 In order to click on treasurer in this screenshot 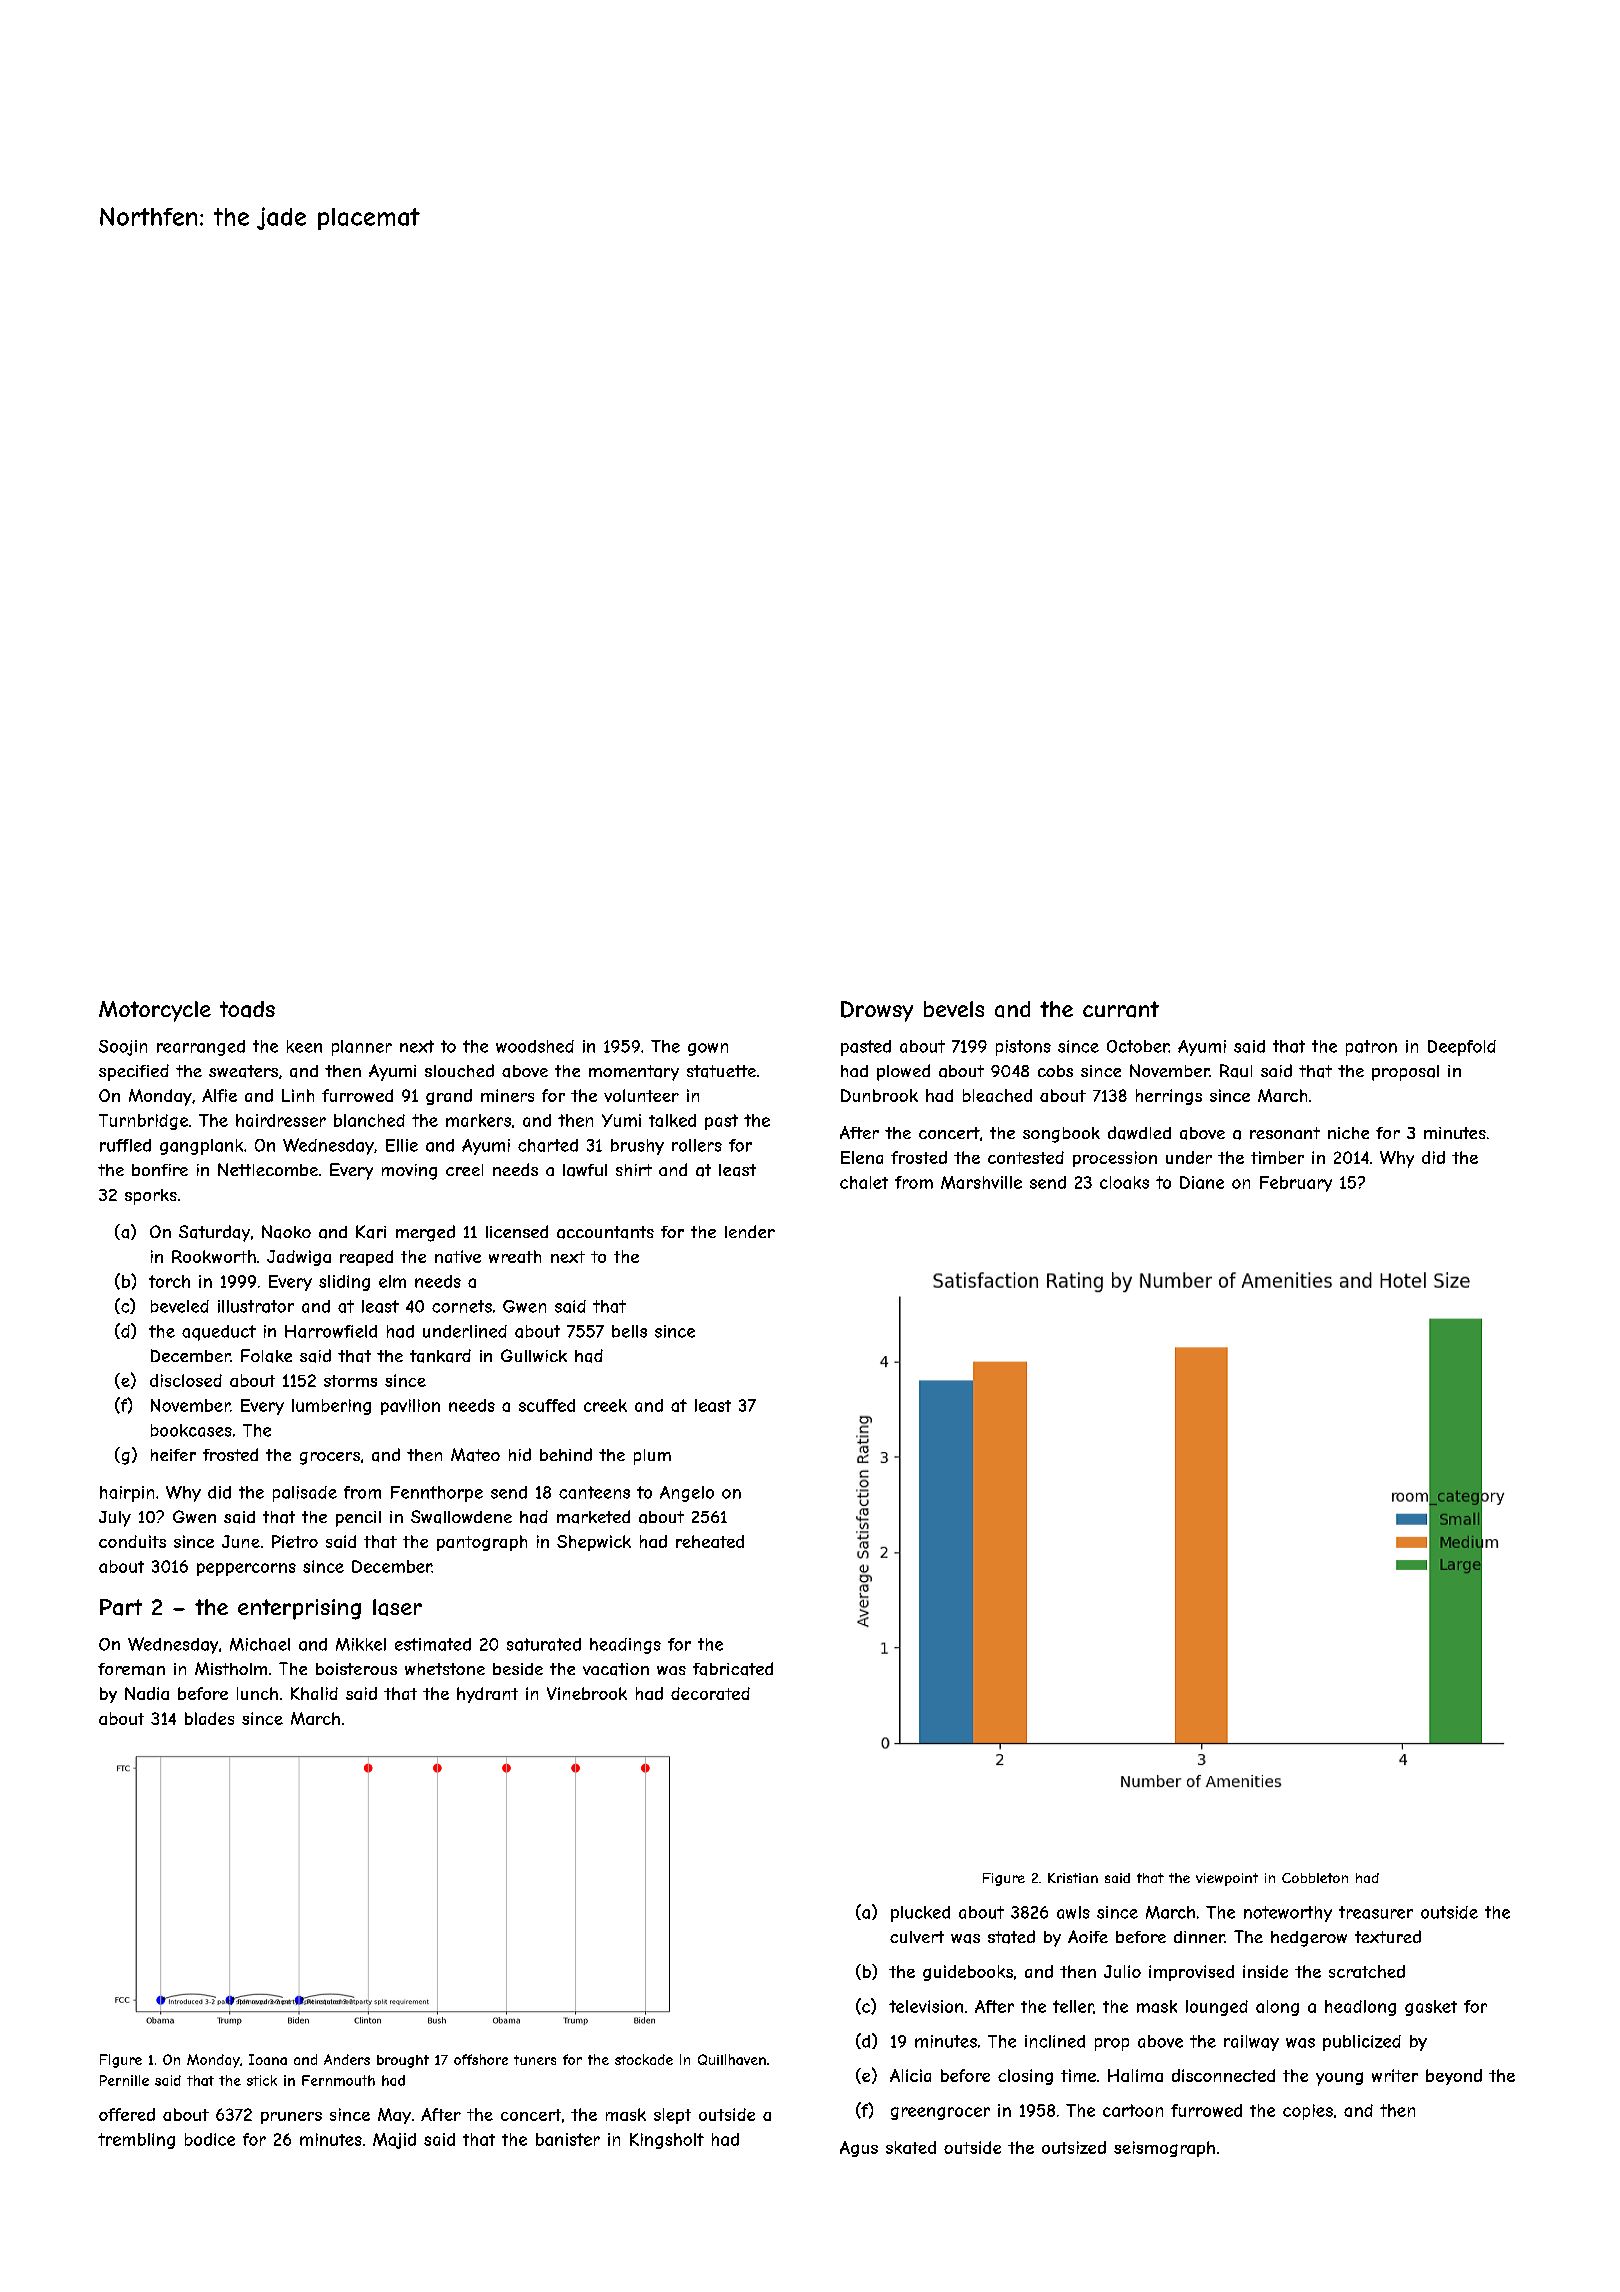, I will do `click(1376, 1912)`.
